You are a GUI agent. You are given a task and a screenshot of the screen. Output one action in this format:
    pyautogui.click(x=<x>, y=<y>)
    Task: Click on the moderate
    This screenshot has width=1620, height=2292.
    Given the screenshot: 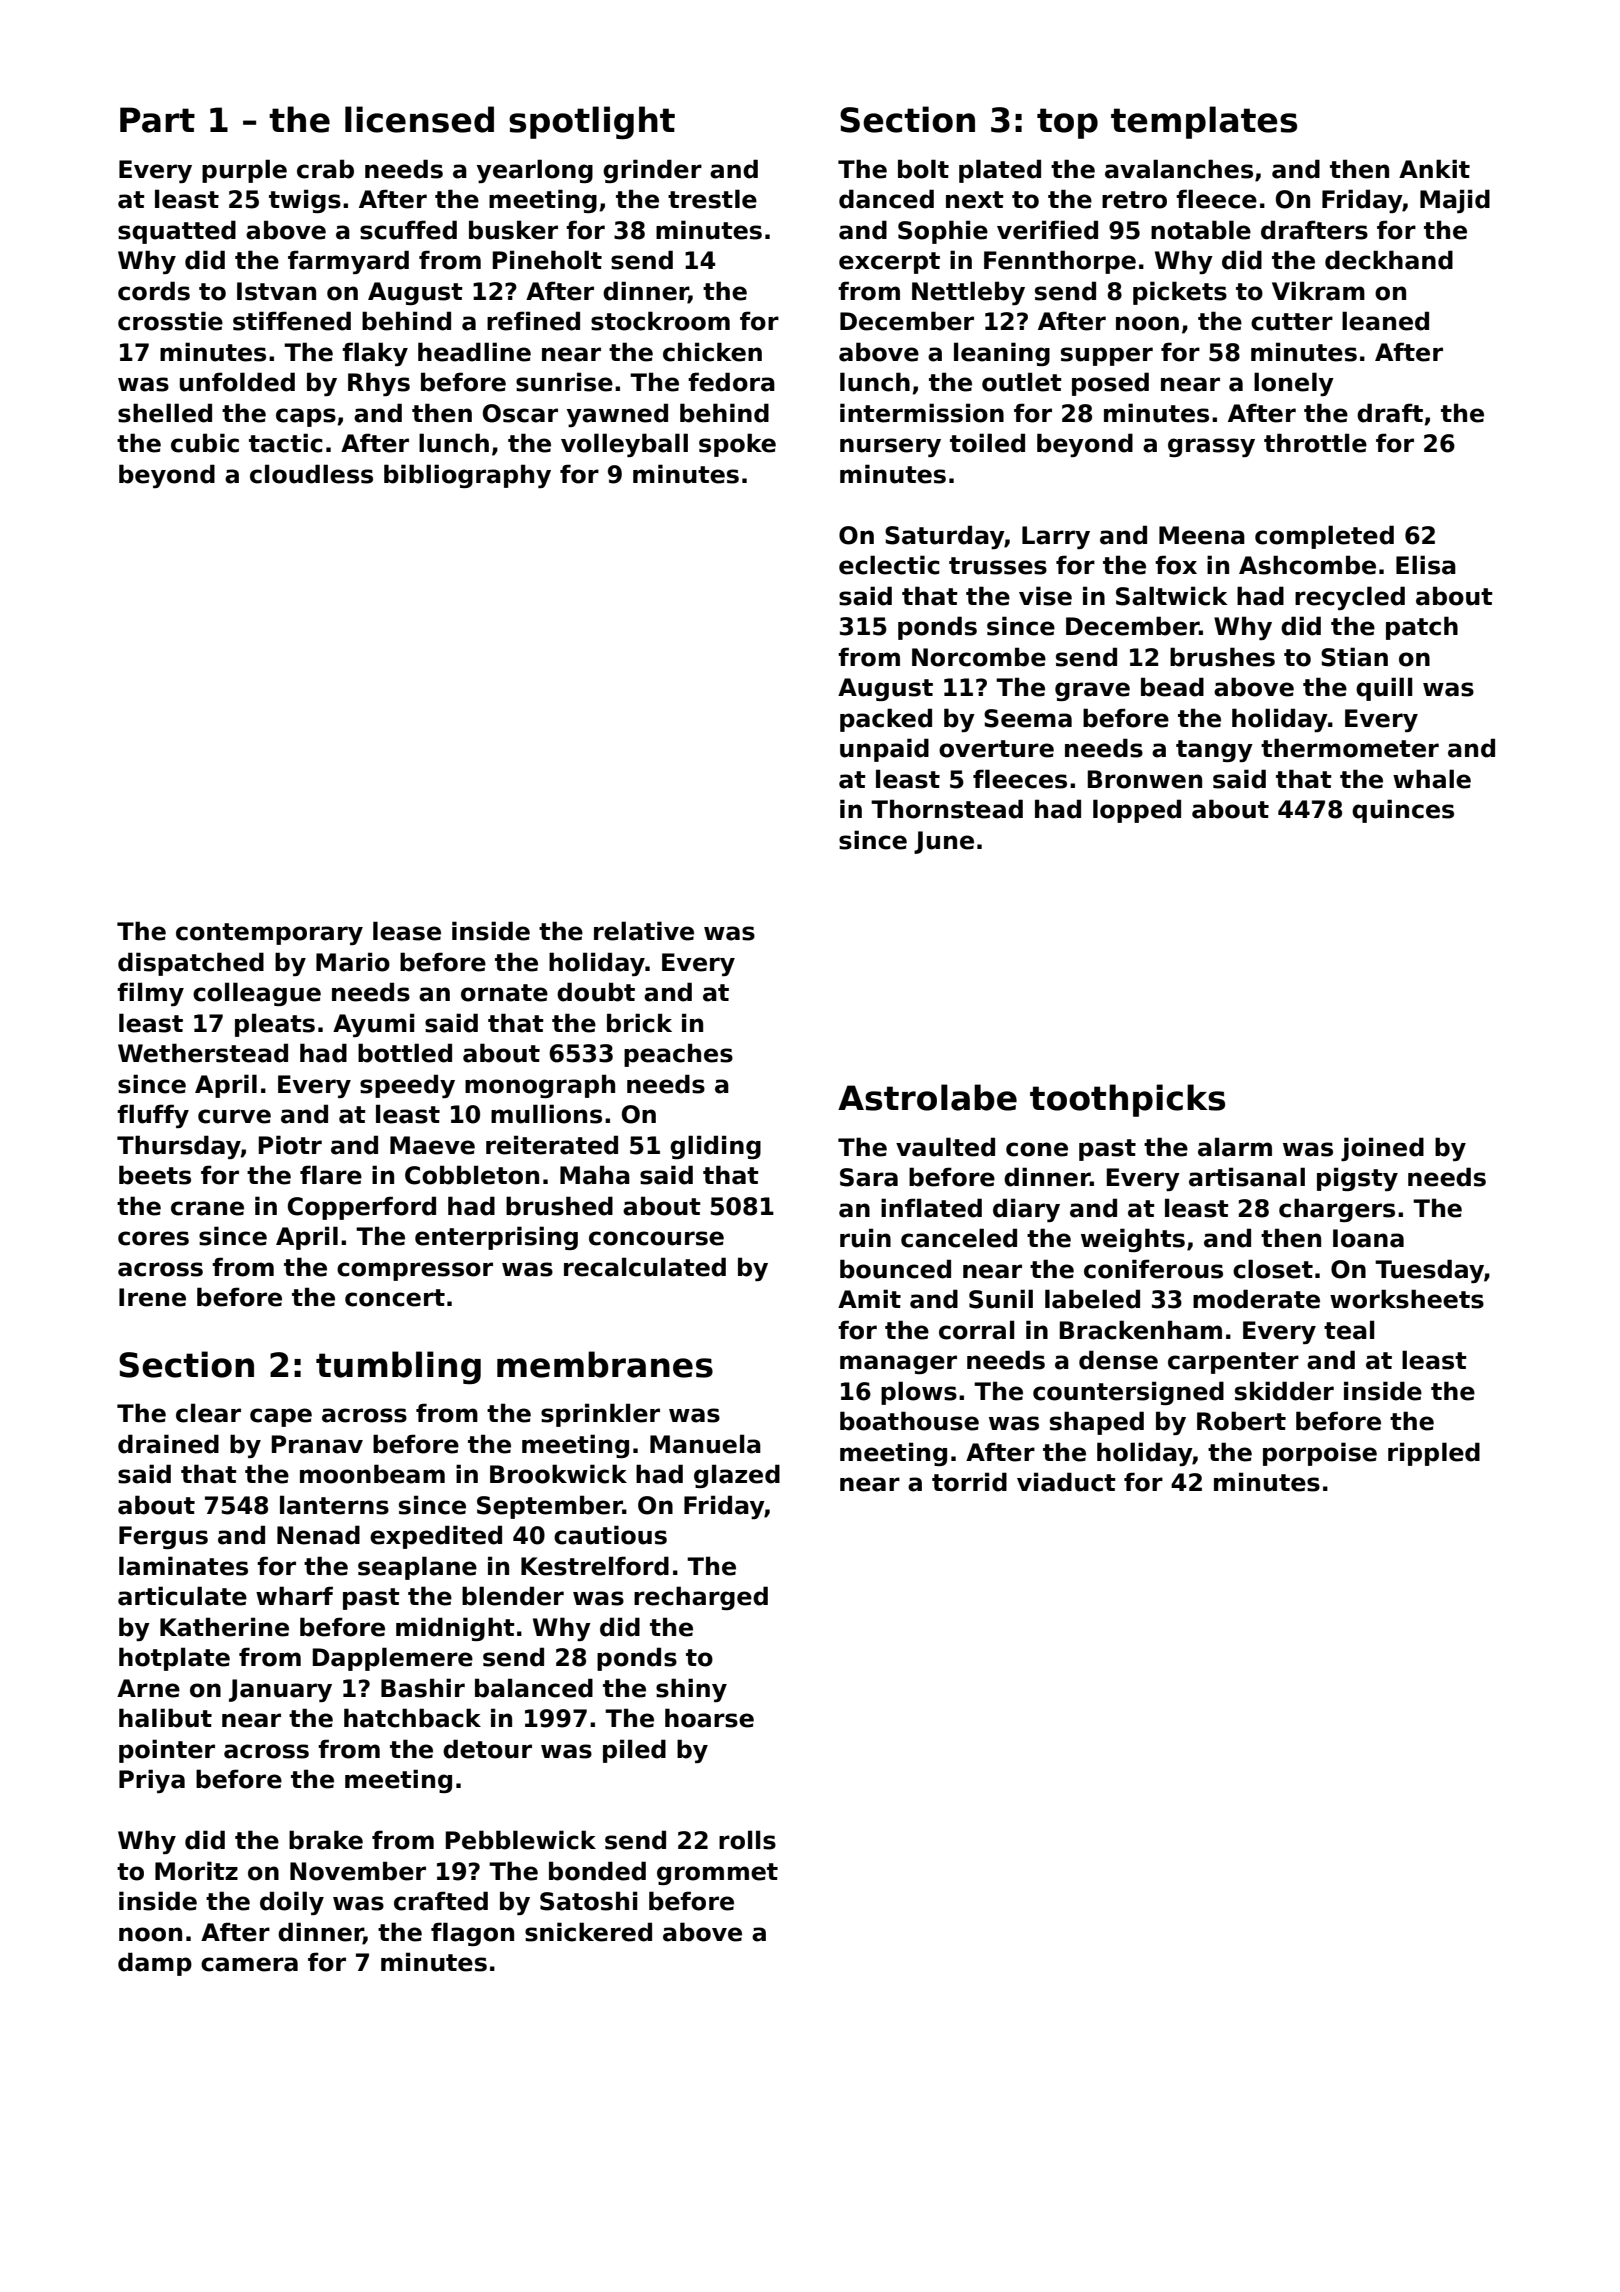 What is the action you would take?
    pyautogui.click(x=1256, y=1299)
